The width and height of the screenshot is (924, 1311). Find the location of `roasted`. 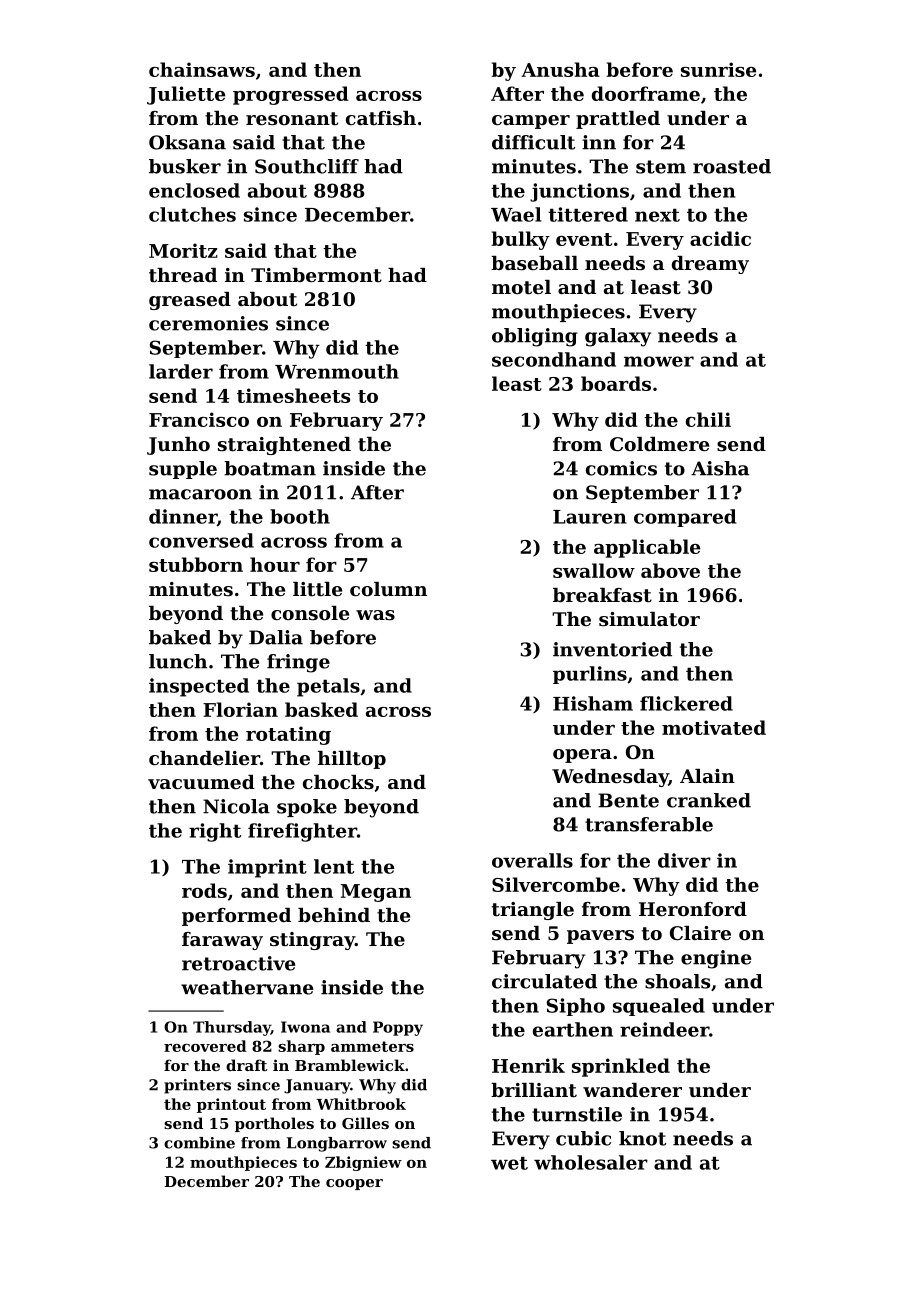

roasted is located at coordinates (732, 166).
